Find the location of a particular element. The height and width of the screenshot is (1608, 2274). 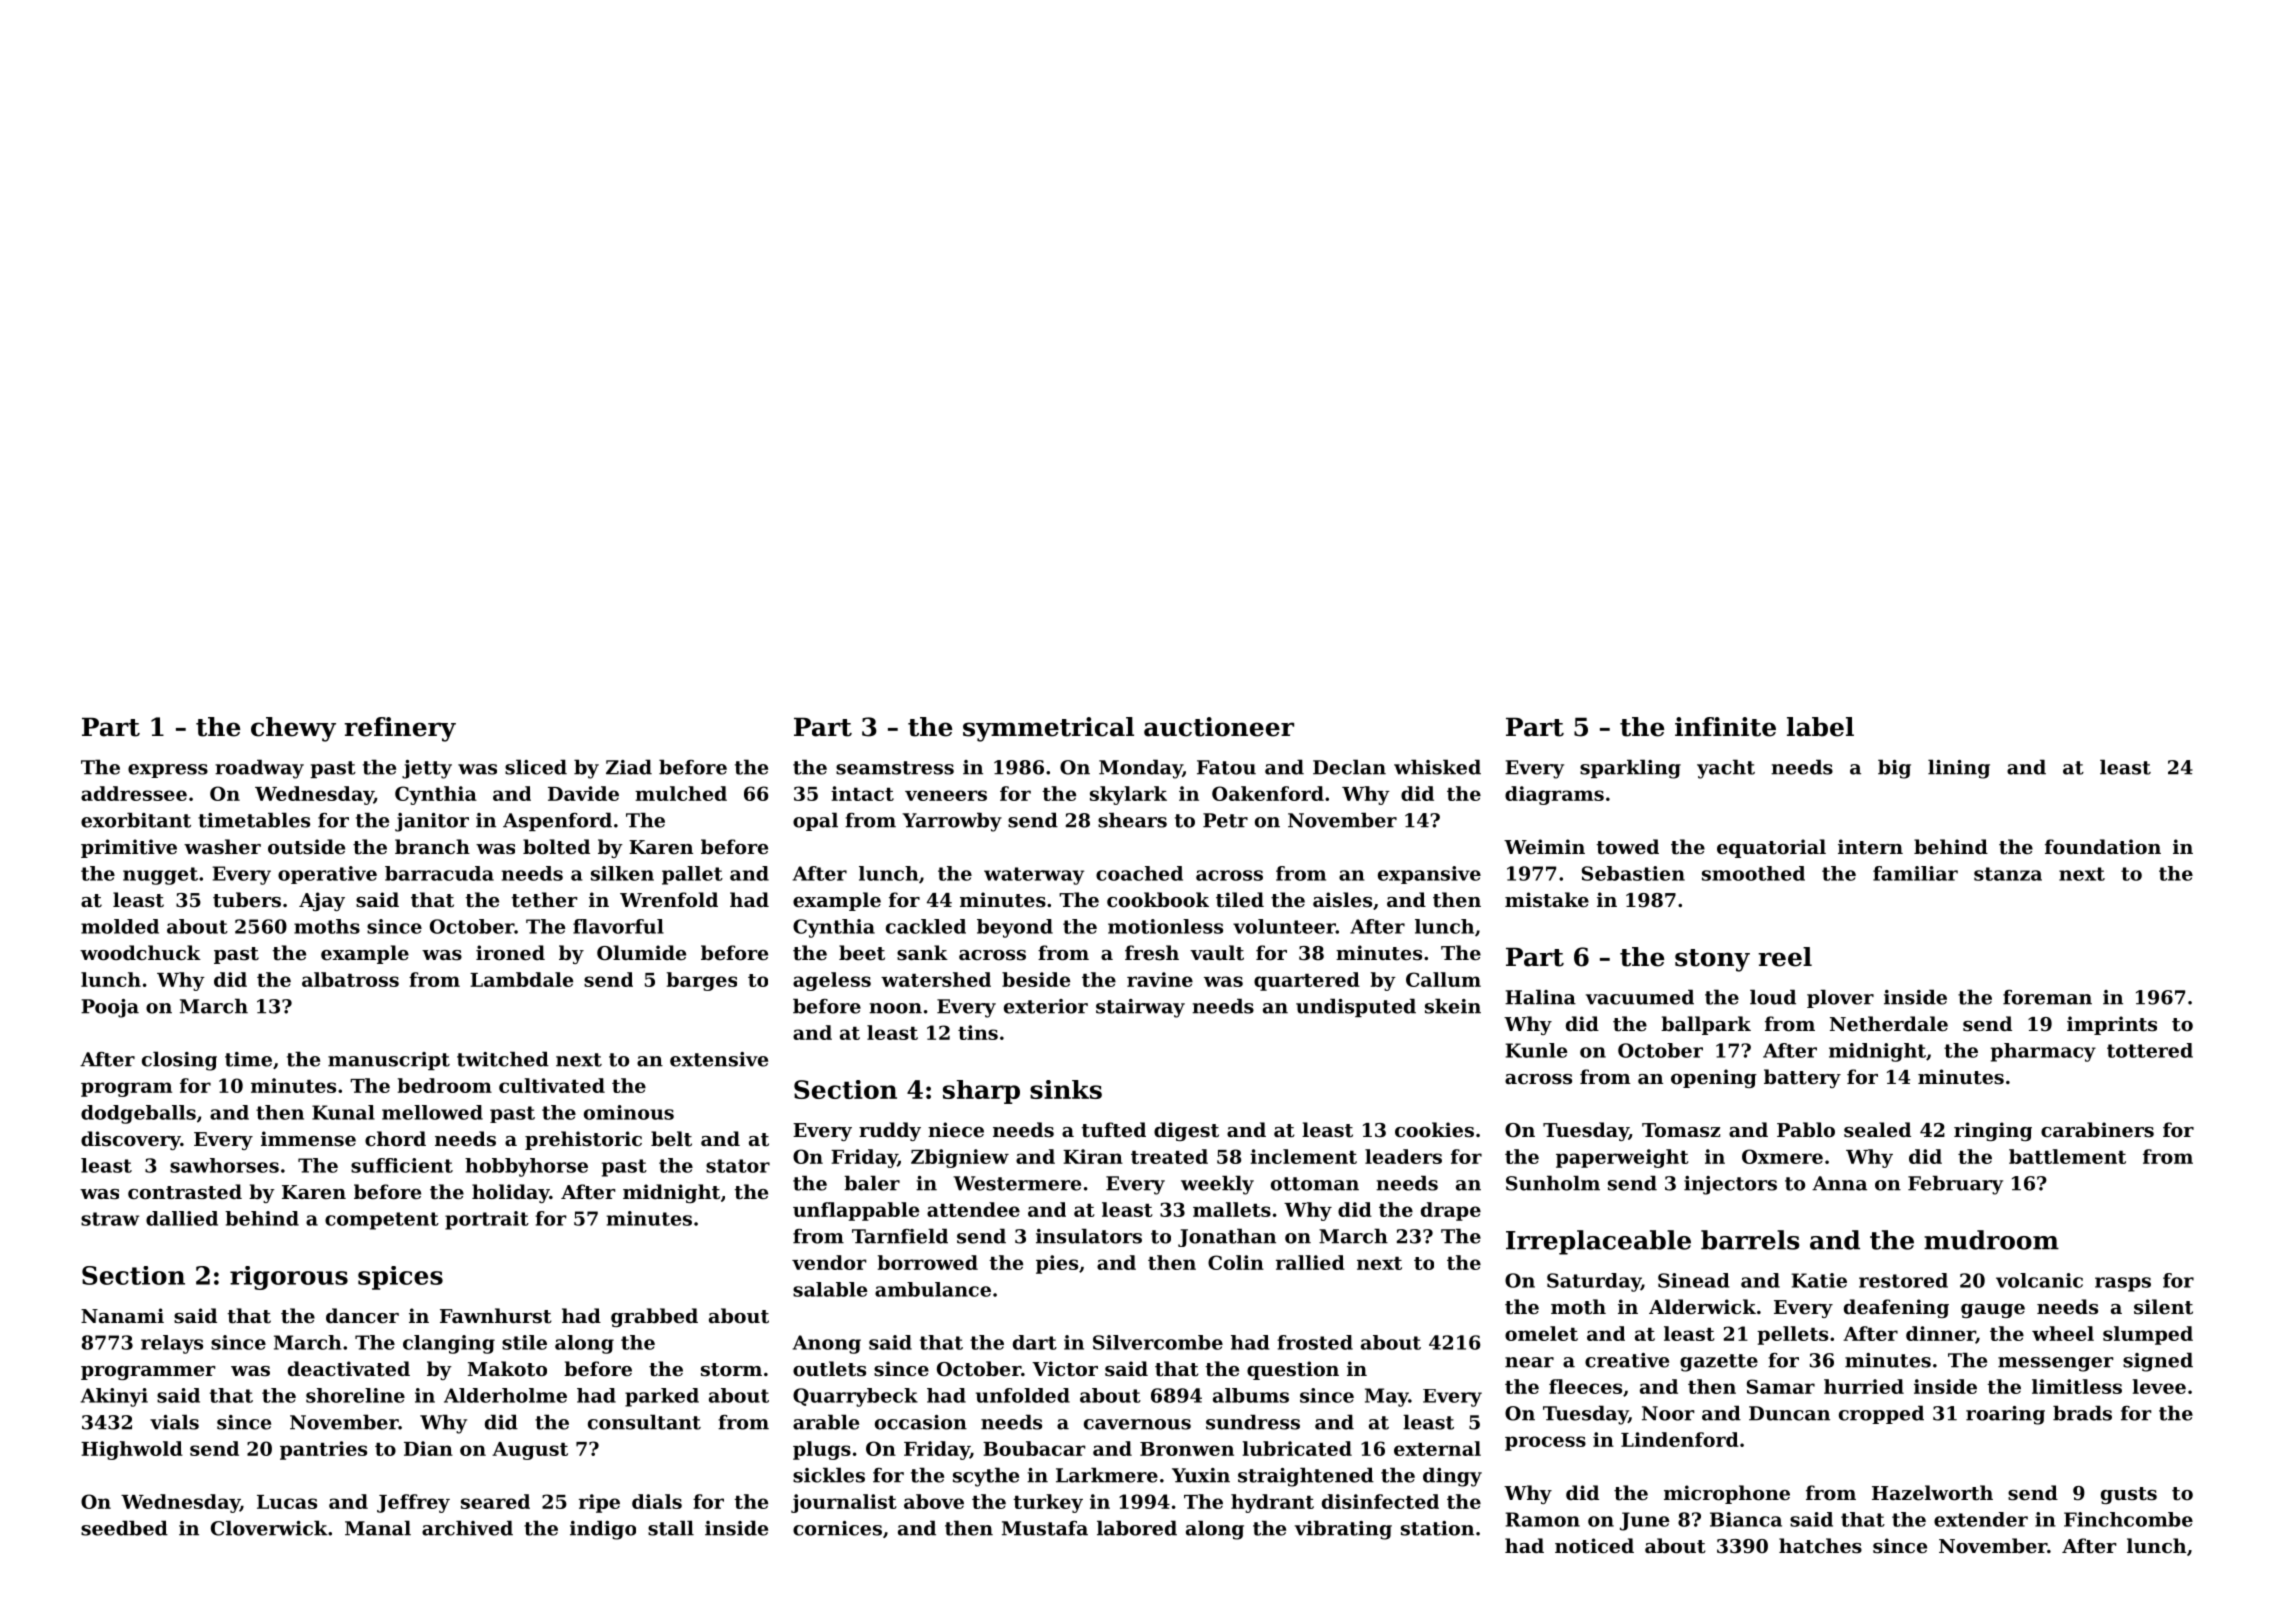

auctioneer is located at coordinates (1219, 727).
